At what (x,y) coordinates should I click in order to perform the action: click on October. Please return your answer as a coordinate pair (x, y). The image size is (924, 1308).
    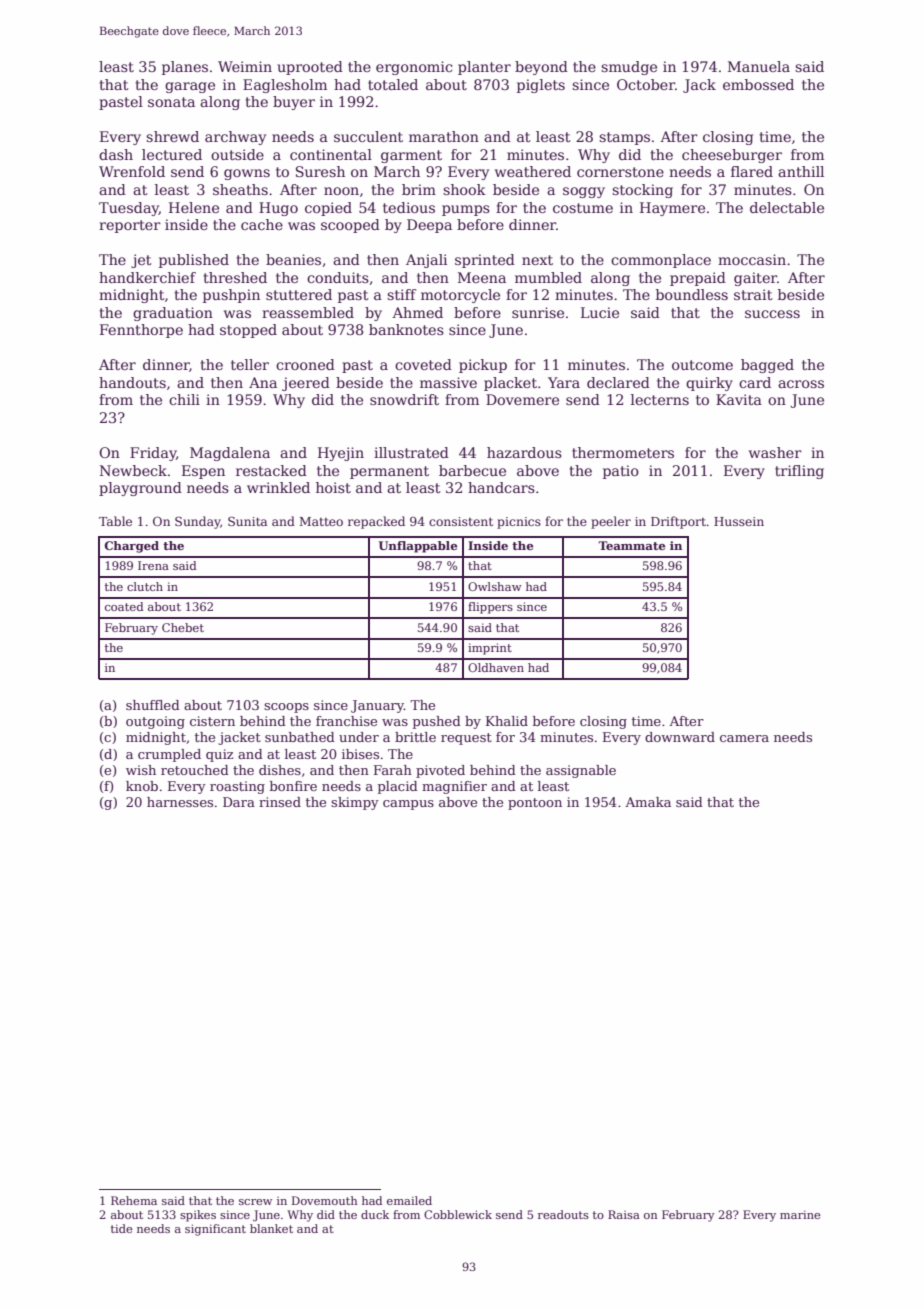
    Looking at the image, I should click on (646, 84).
